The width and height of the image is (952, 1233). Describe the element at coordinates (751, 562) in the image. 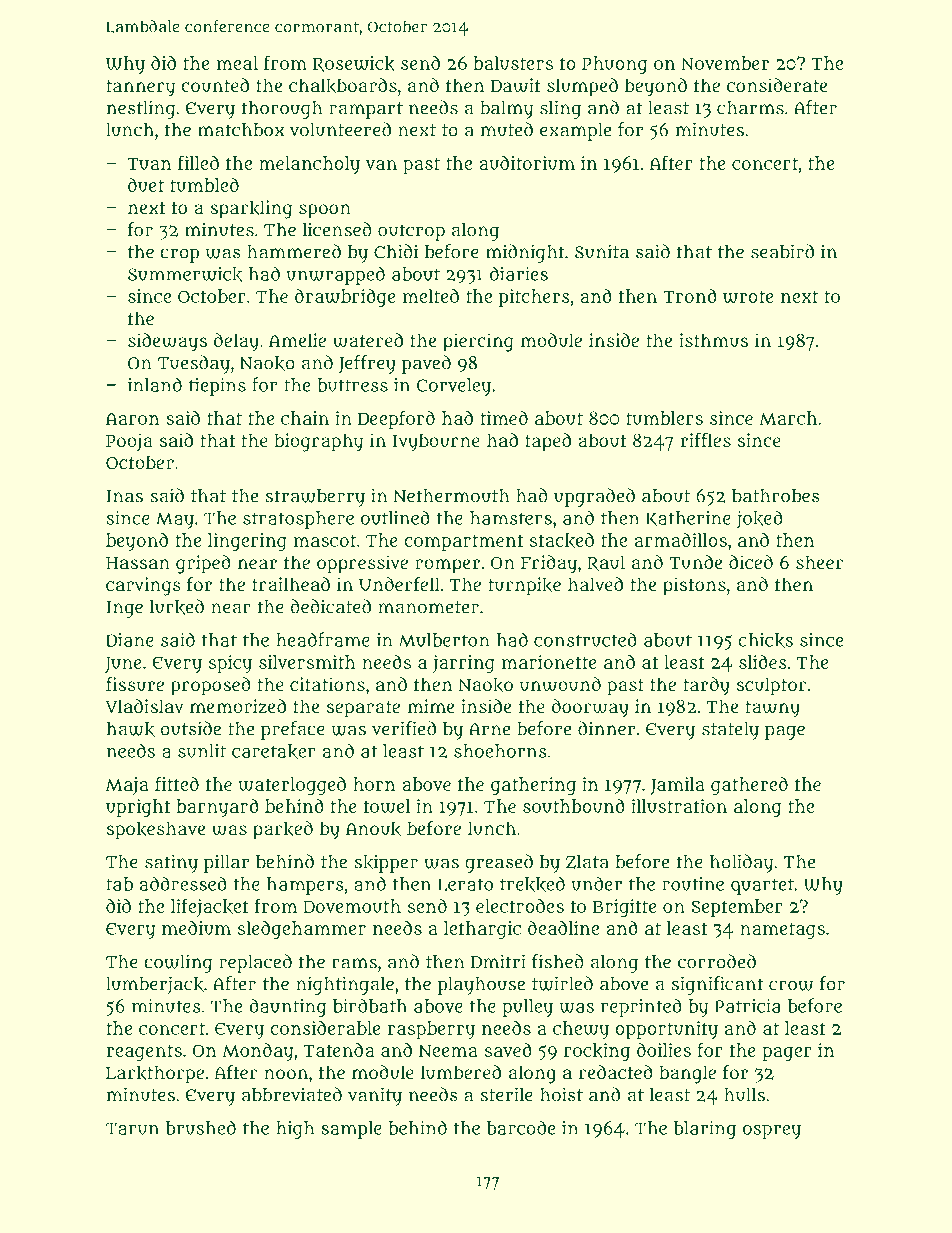

I see `diced` at that location.
